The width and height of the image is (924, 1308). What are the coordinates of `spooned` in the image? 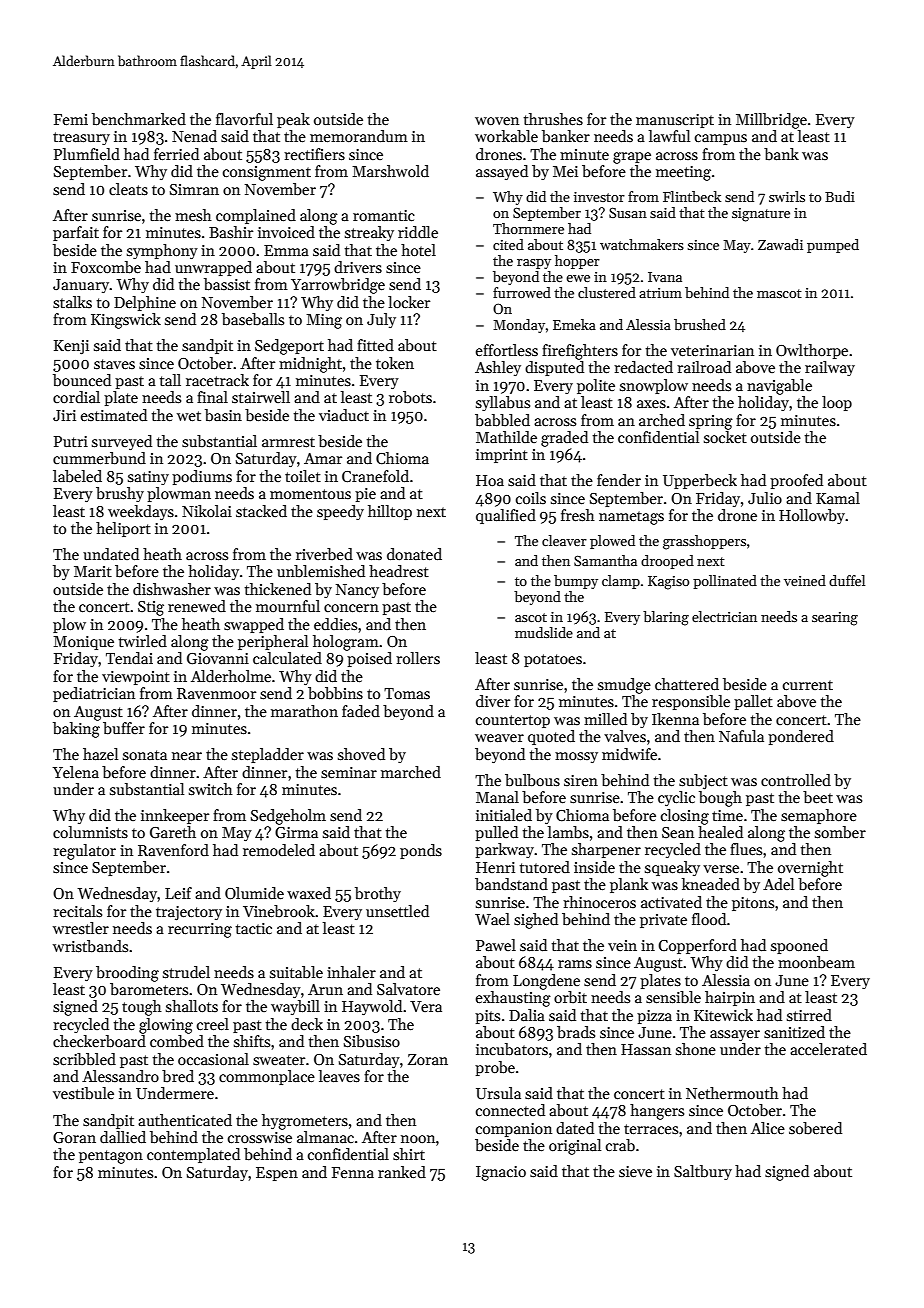 It's located at (799, 946).
